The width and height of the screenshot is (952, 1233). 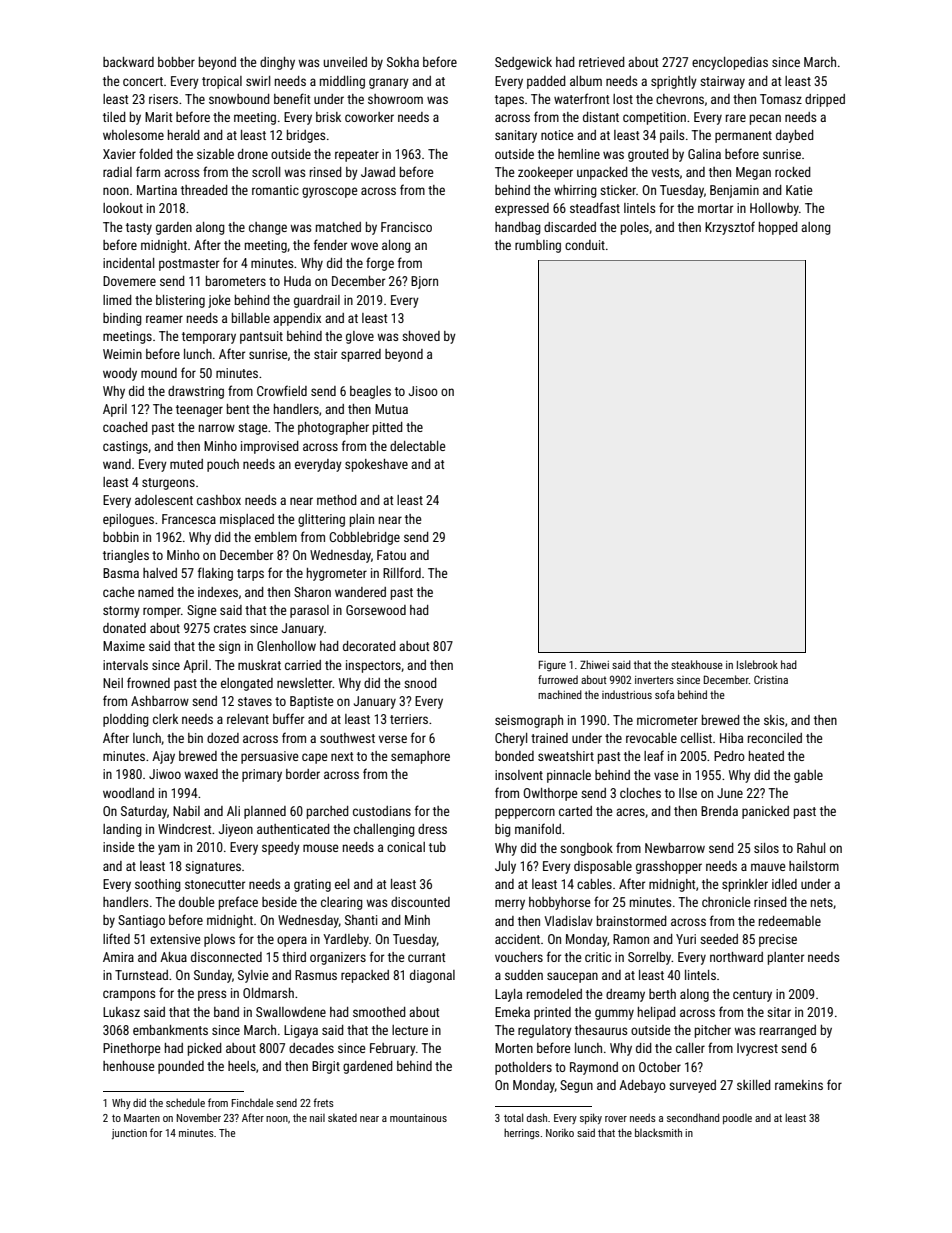 What do you see at coordinates (317, 1118) in the screenshot?
I see `nail` at bounding box center [317, 1118].
